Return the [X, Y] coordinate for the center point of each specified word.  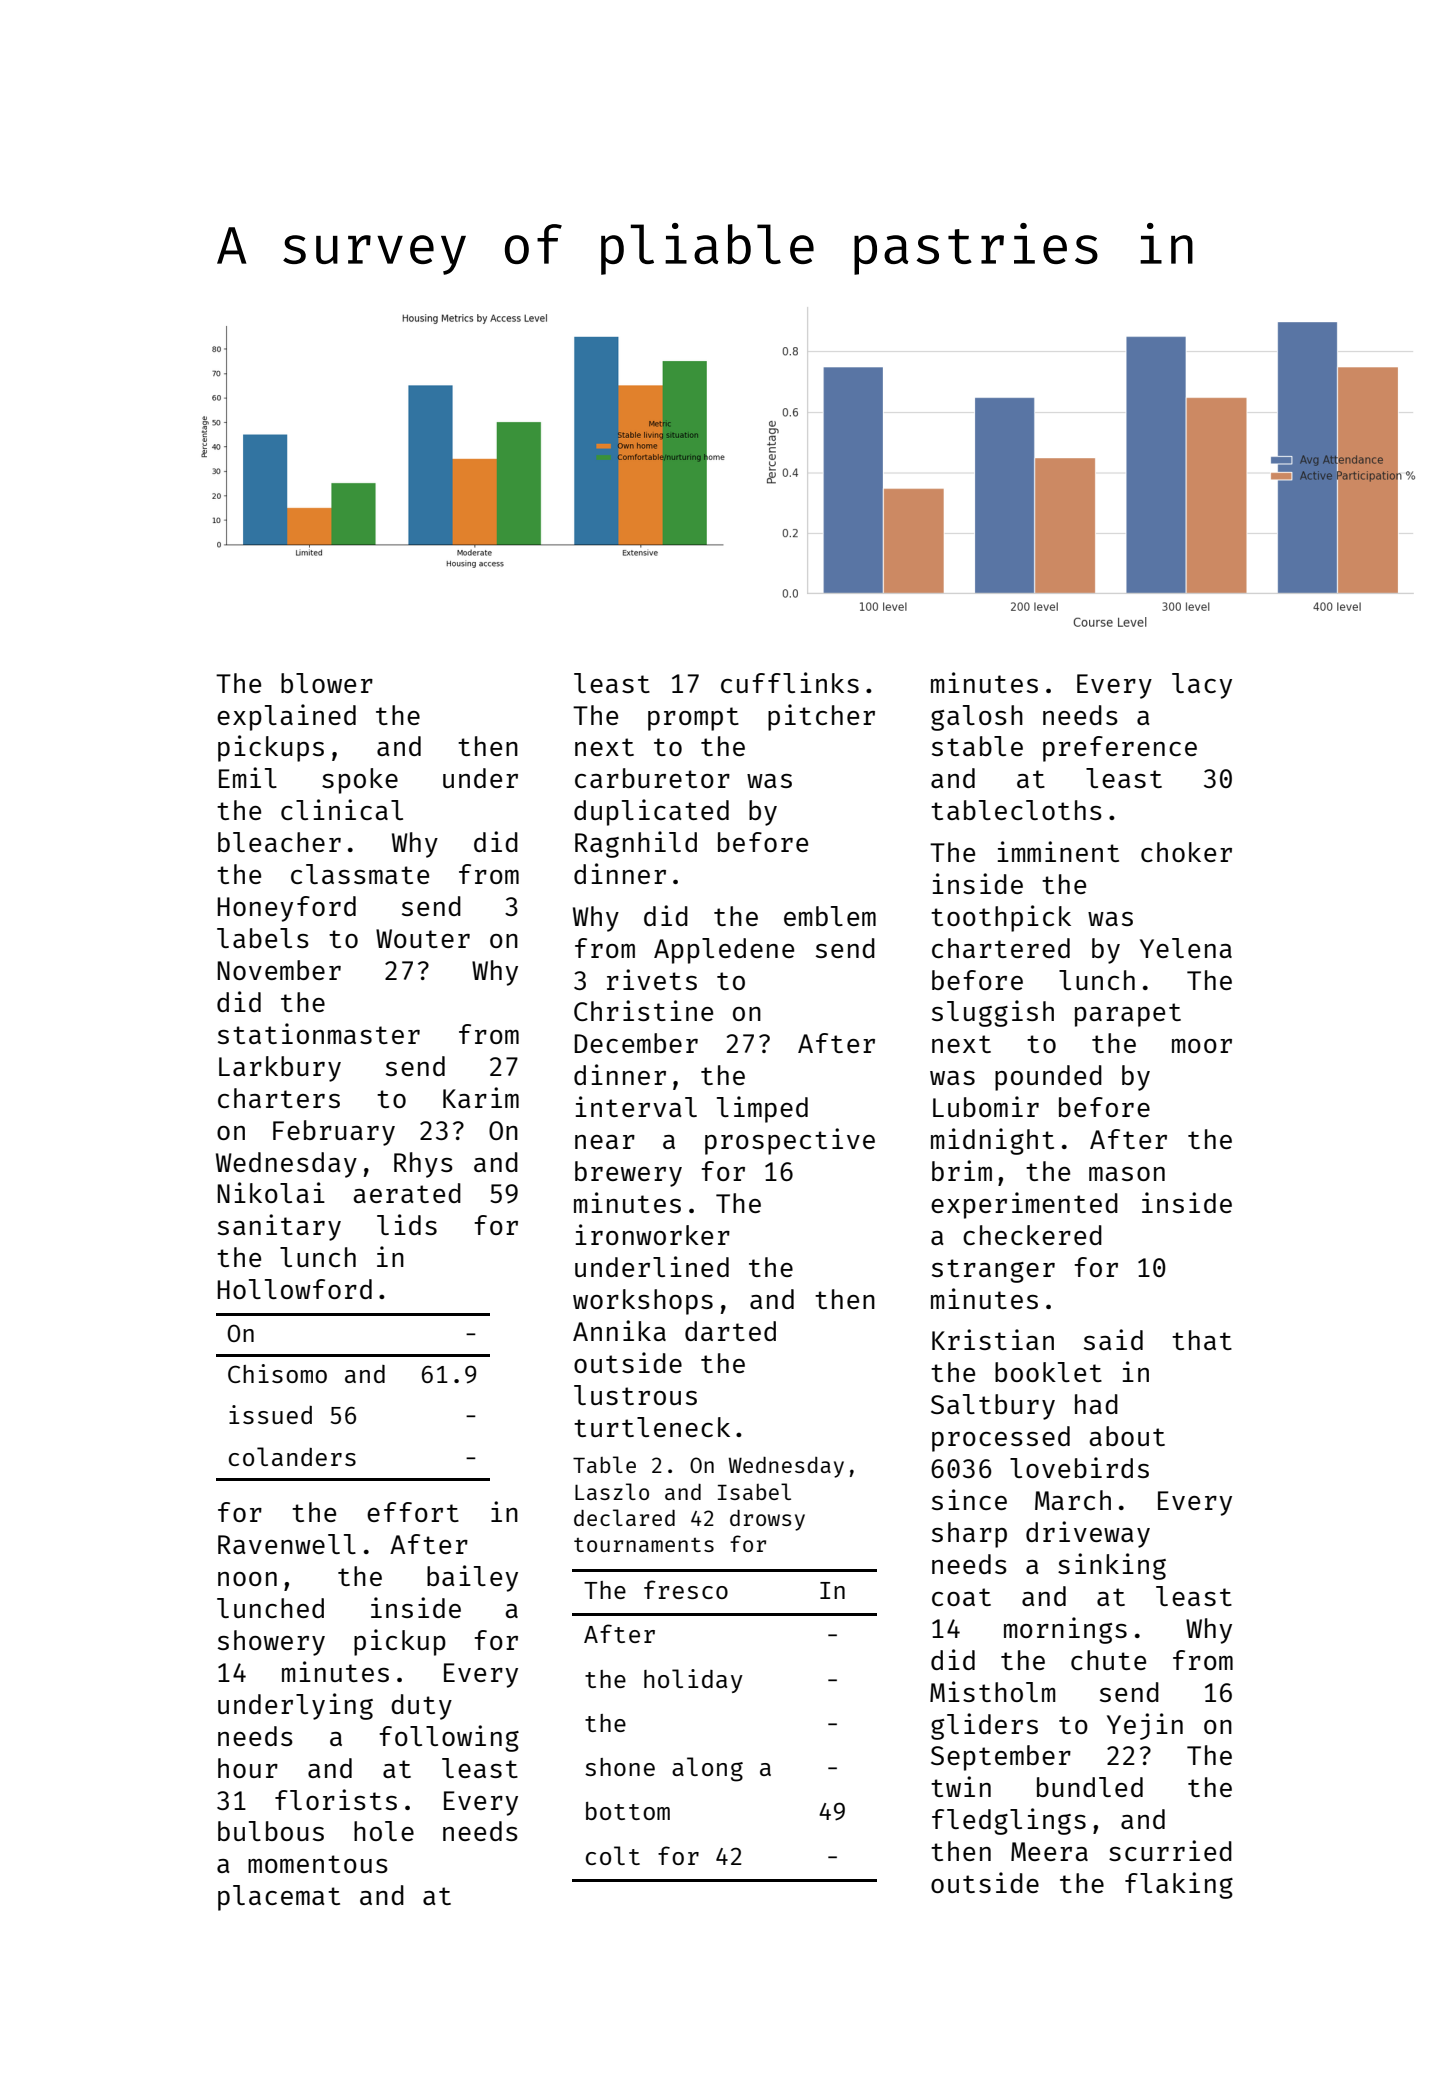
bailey [472, 1578]
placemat [279, 1898]
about [1127, 1436]
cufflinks [790, 682]
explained [286, 717]
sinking [1112, 1566]
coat [961, 1597]
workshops [643, 1302]
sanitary [279, 1227]
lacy [1202, 686]
